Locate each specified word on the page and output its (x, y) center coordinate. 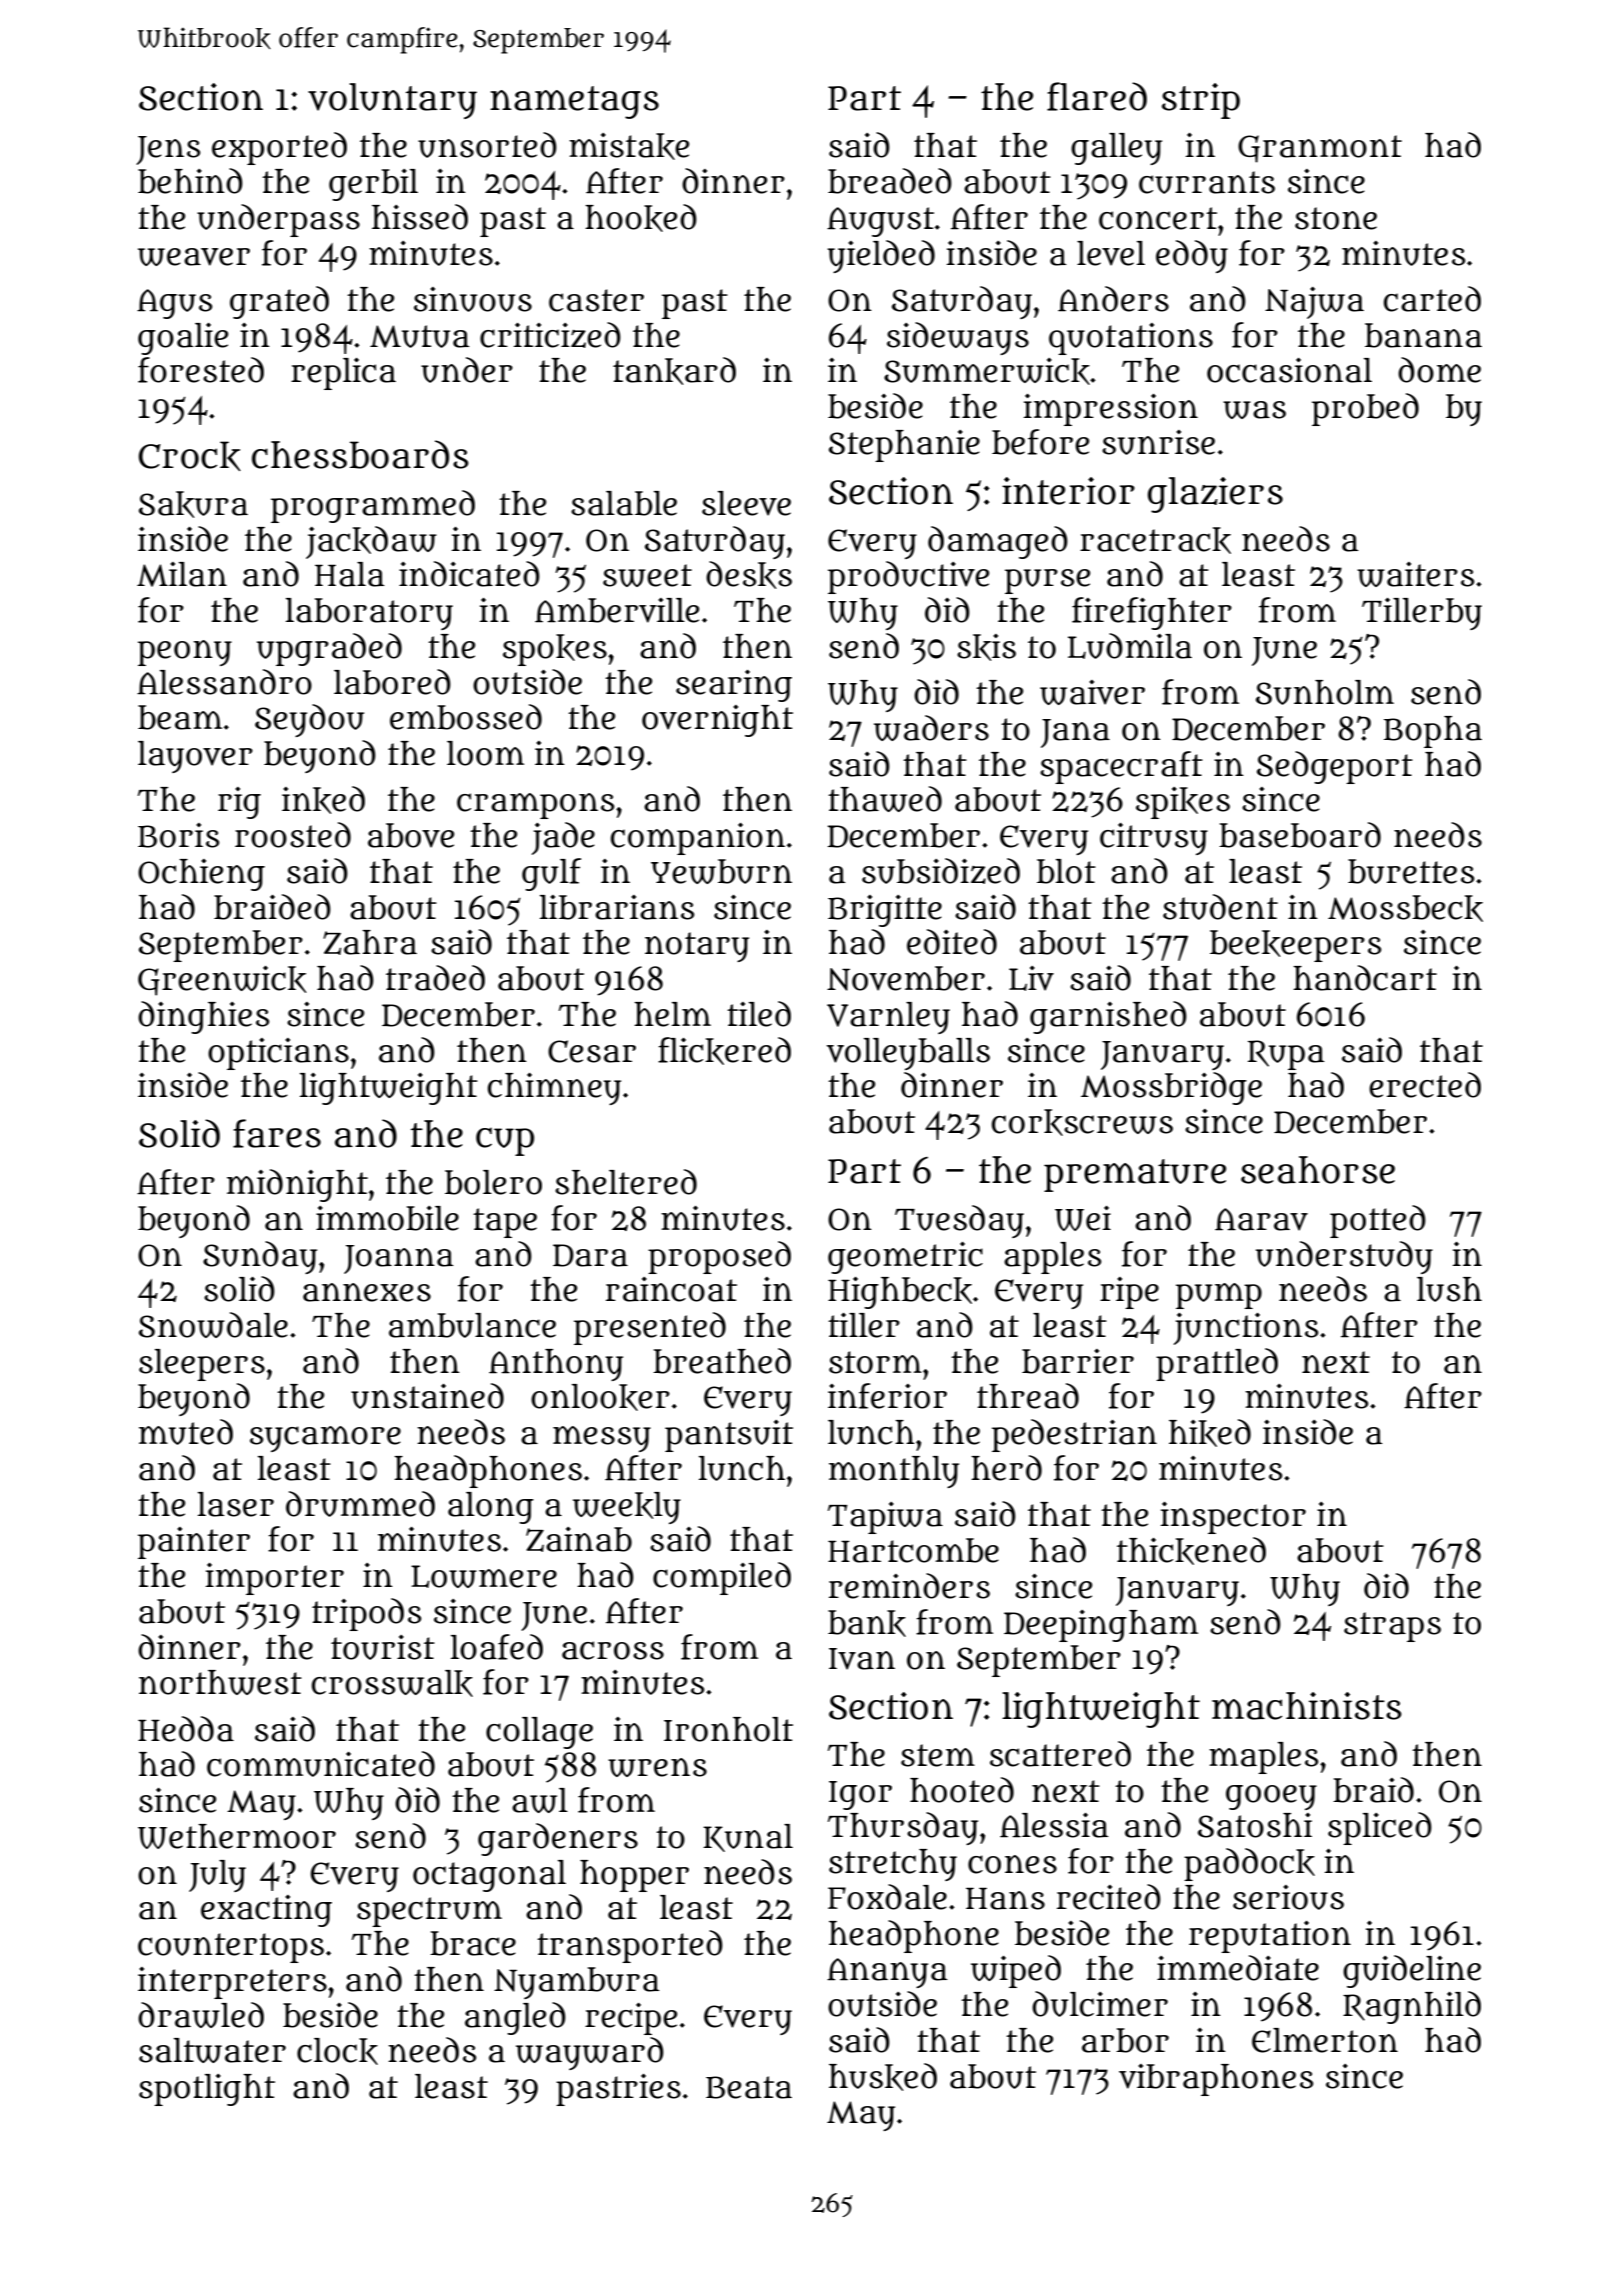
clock (337, 2051)
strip (1201, 101)
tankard (674, 371)
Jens (168, 150)
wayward (590, 2053)
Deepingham (1101, 1626)
